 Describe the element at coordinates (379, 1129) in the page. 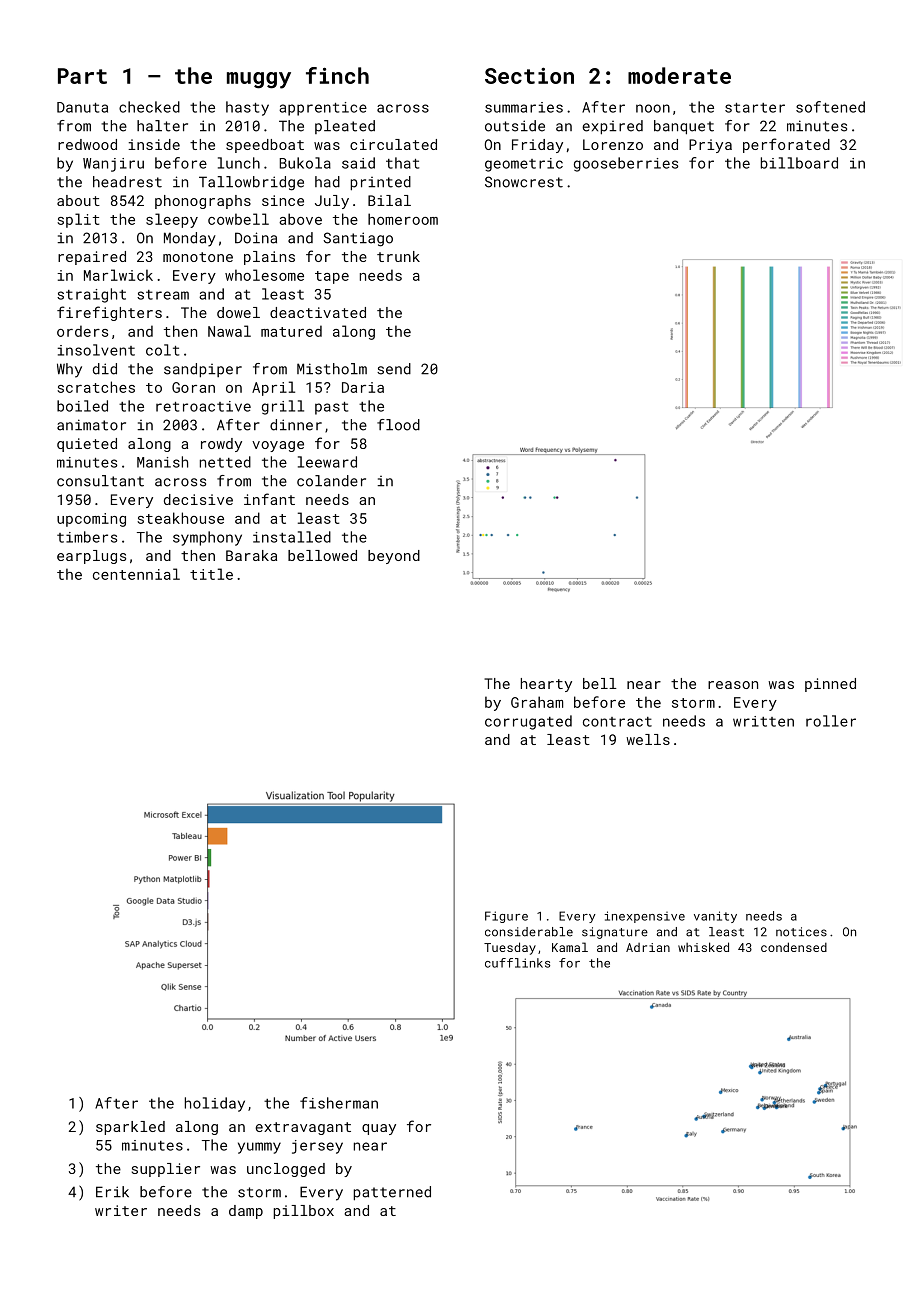

I see `quay` at that location.
